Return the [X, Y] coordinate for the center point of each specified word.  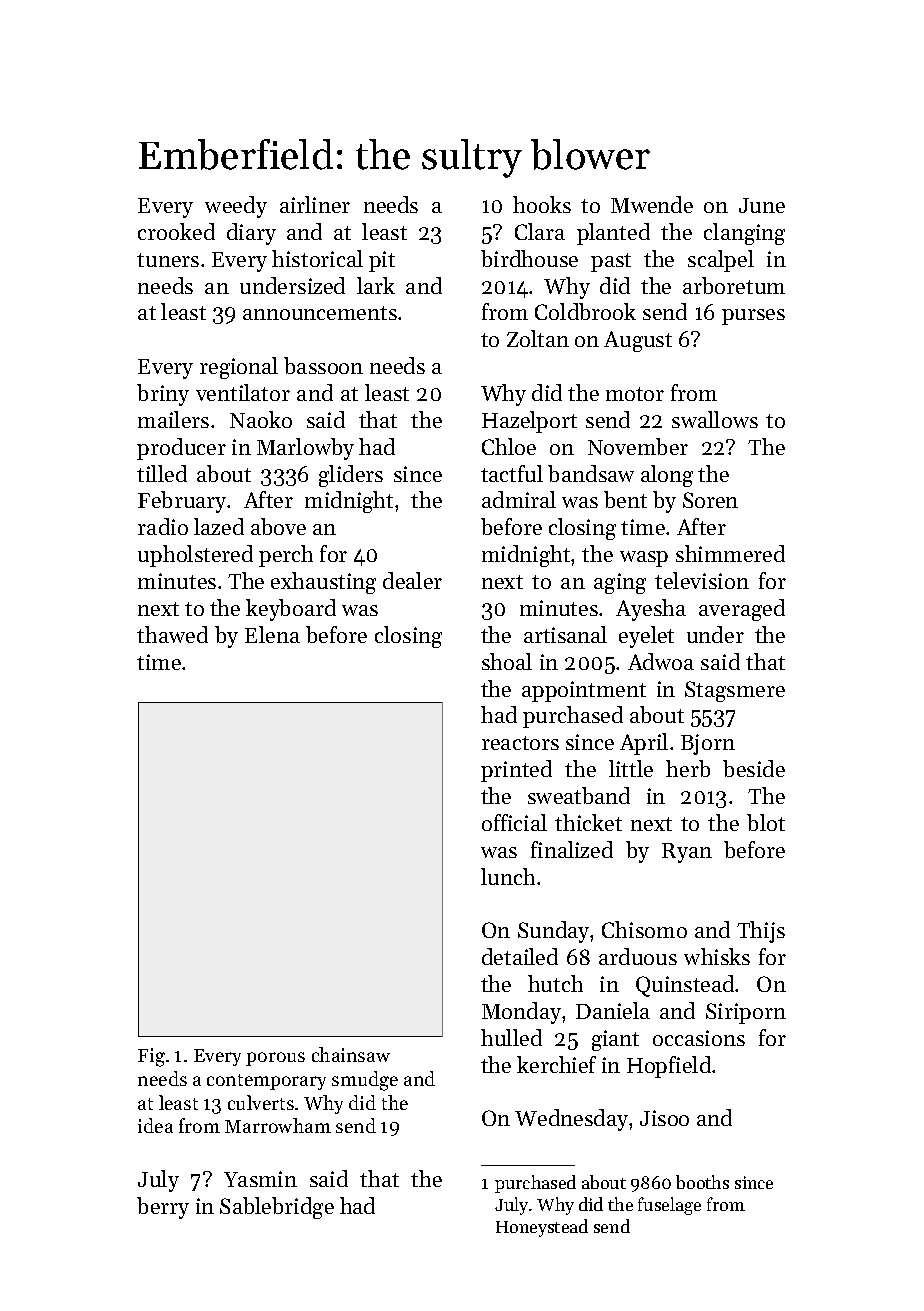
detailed [520, 956]
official [514, 822]
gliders [351, 476]
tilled [162, 473]
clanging [744, 234]
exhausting [323, 583]
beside [754, 768]
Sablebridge [277, 1208]
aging [620, 583]
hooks [542, 204]
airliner [315, 204]
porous [275, 1059]
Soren [710, 500]
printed [516, 771]
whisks [717, 956]
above [278, 526]
